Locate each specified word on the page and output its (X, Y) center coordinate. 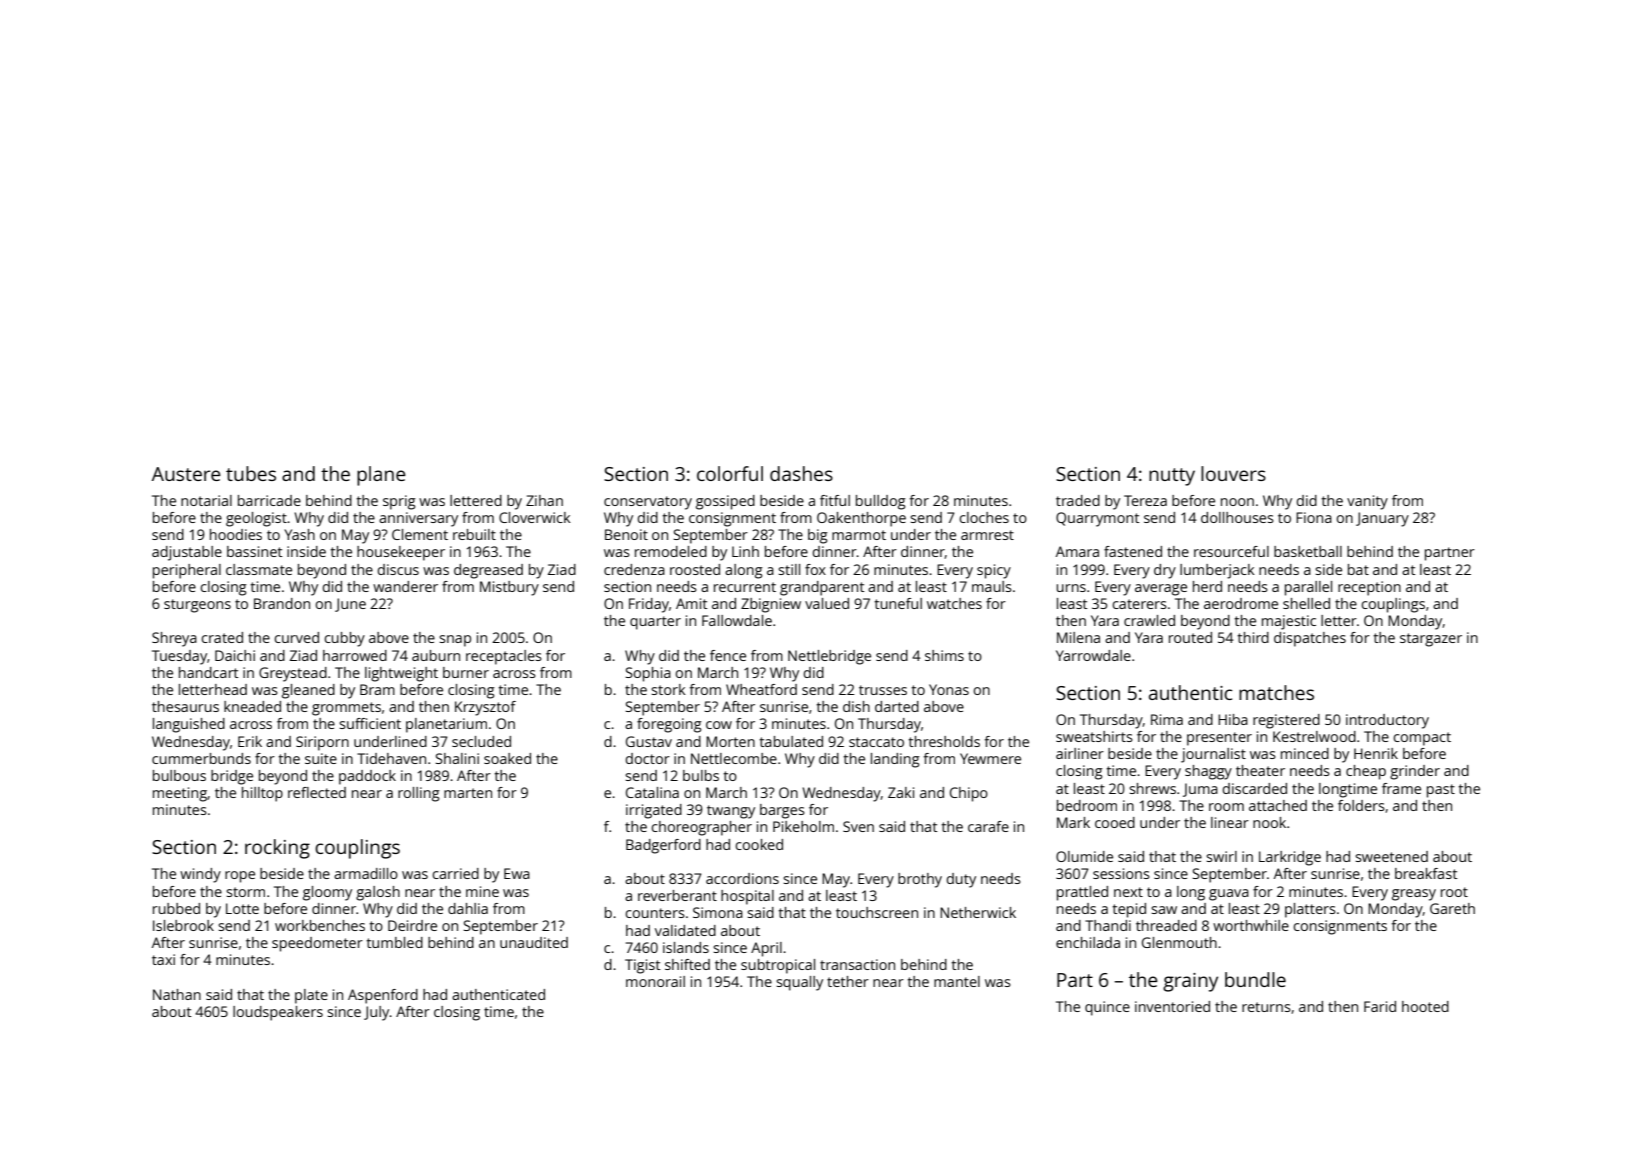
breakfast (1426, 873)
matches (1276, 692)
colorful (730, 473)
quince (1107, 1008)
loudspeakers (278, 1013)
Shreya (174, 639)
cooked (759, 844)
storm (245, 892)
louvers (1233, 473)
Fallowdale (737, 620)
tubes (251, 473)
